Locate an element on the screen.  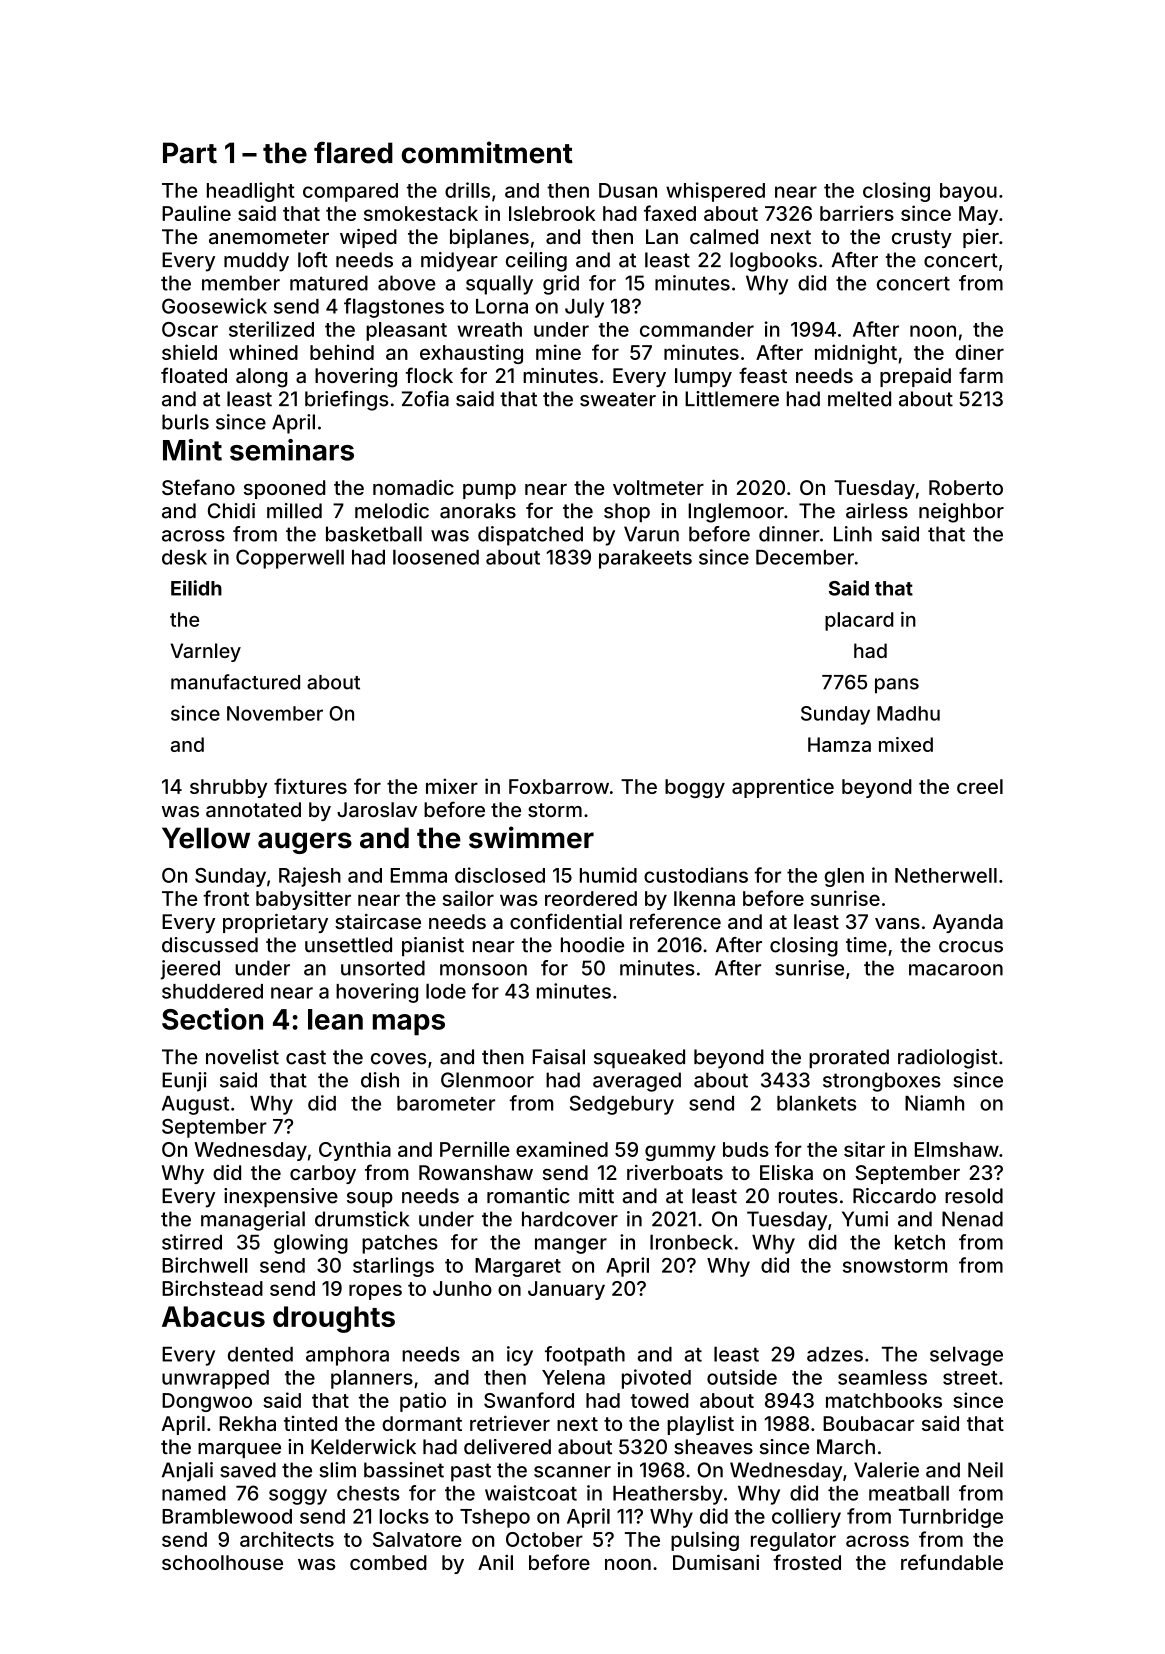
lumpy is located at coordinates (703, 377).
